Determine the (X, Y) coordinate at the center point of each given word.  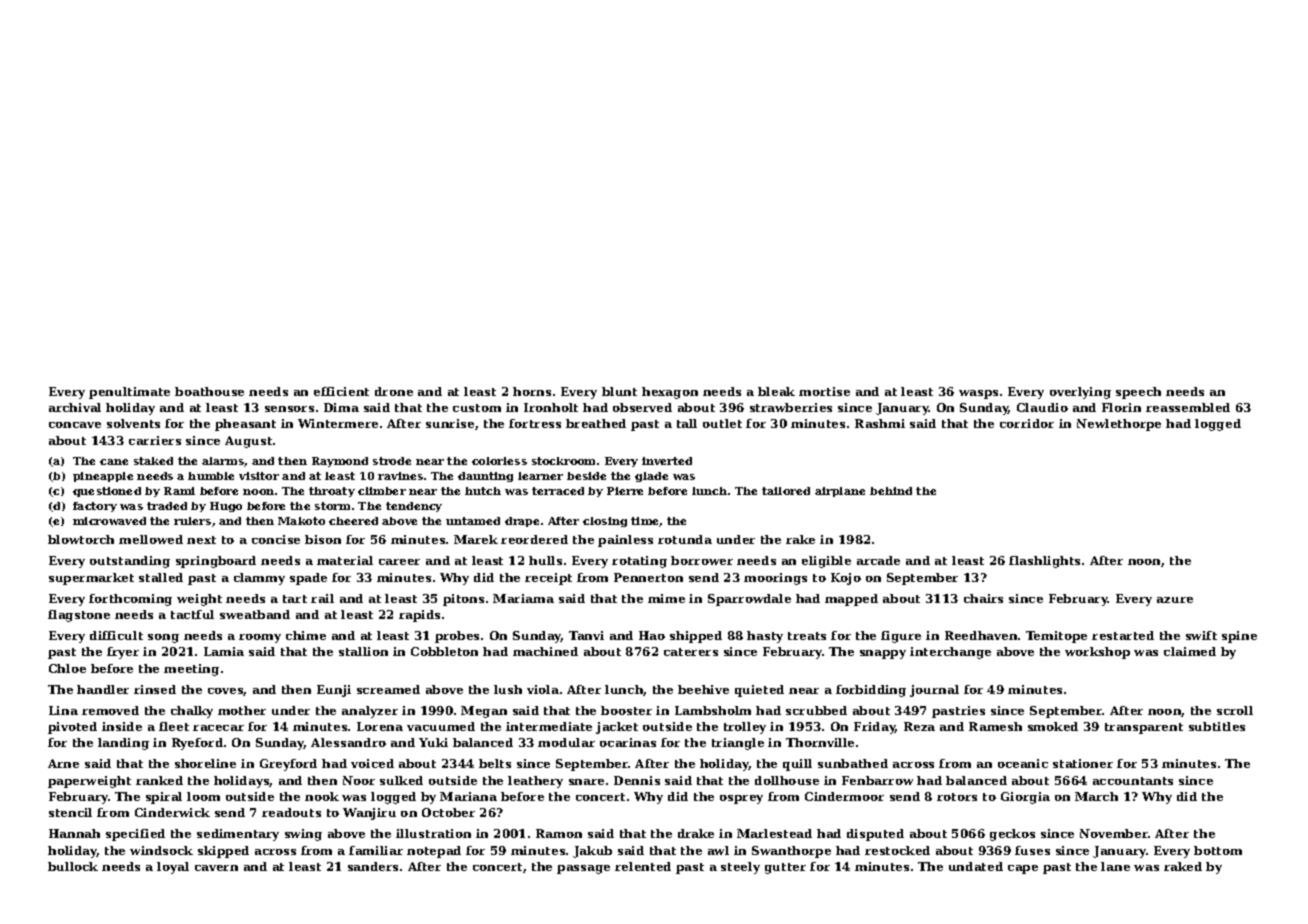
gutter (785, 868)
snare (586, 782)
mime (666, 598)
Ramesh (995, 726)
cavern (216, 868)
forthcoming (130, 600)
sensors (289, 409)
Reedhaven (981, 635)
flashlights (1044, 562)
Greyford (288, 765)
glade (651, 477)
